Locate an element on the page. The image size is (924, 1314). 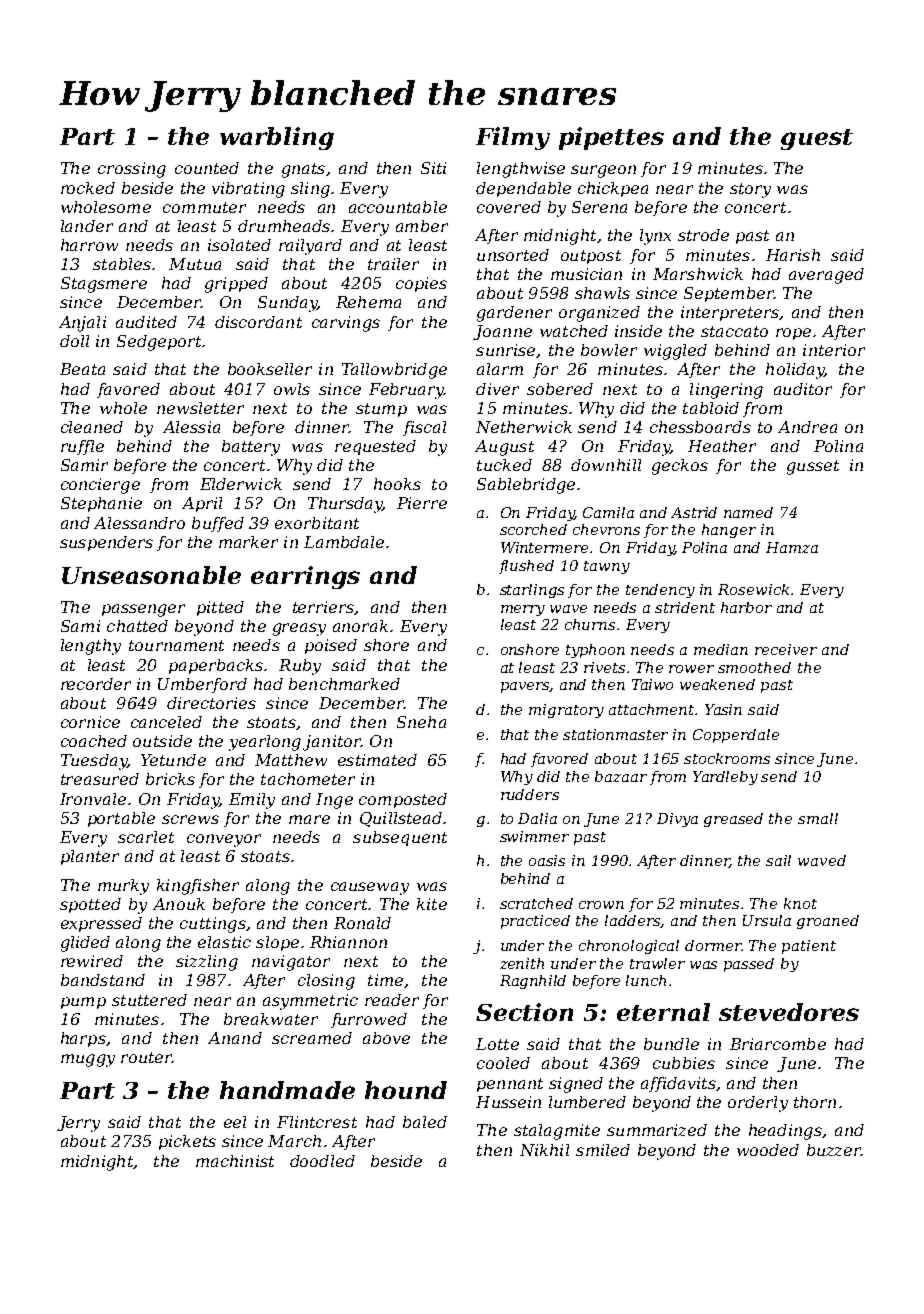
wooded is located at coordinates (768, 1150).
